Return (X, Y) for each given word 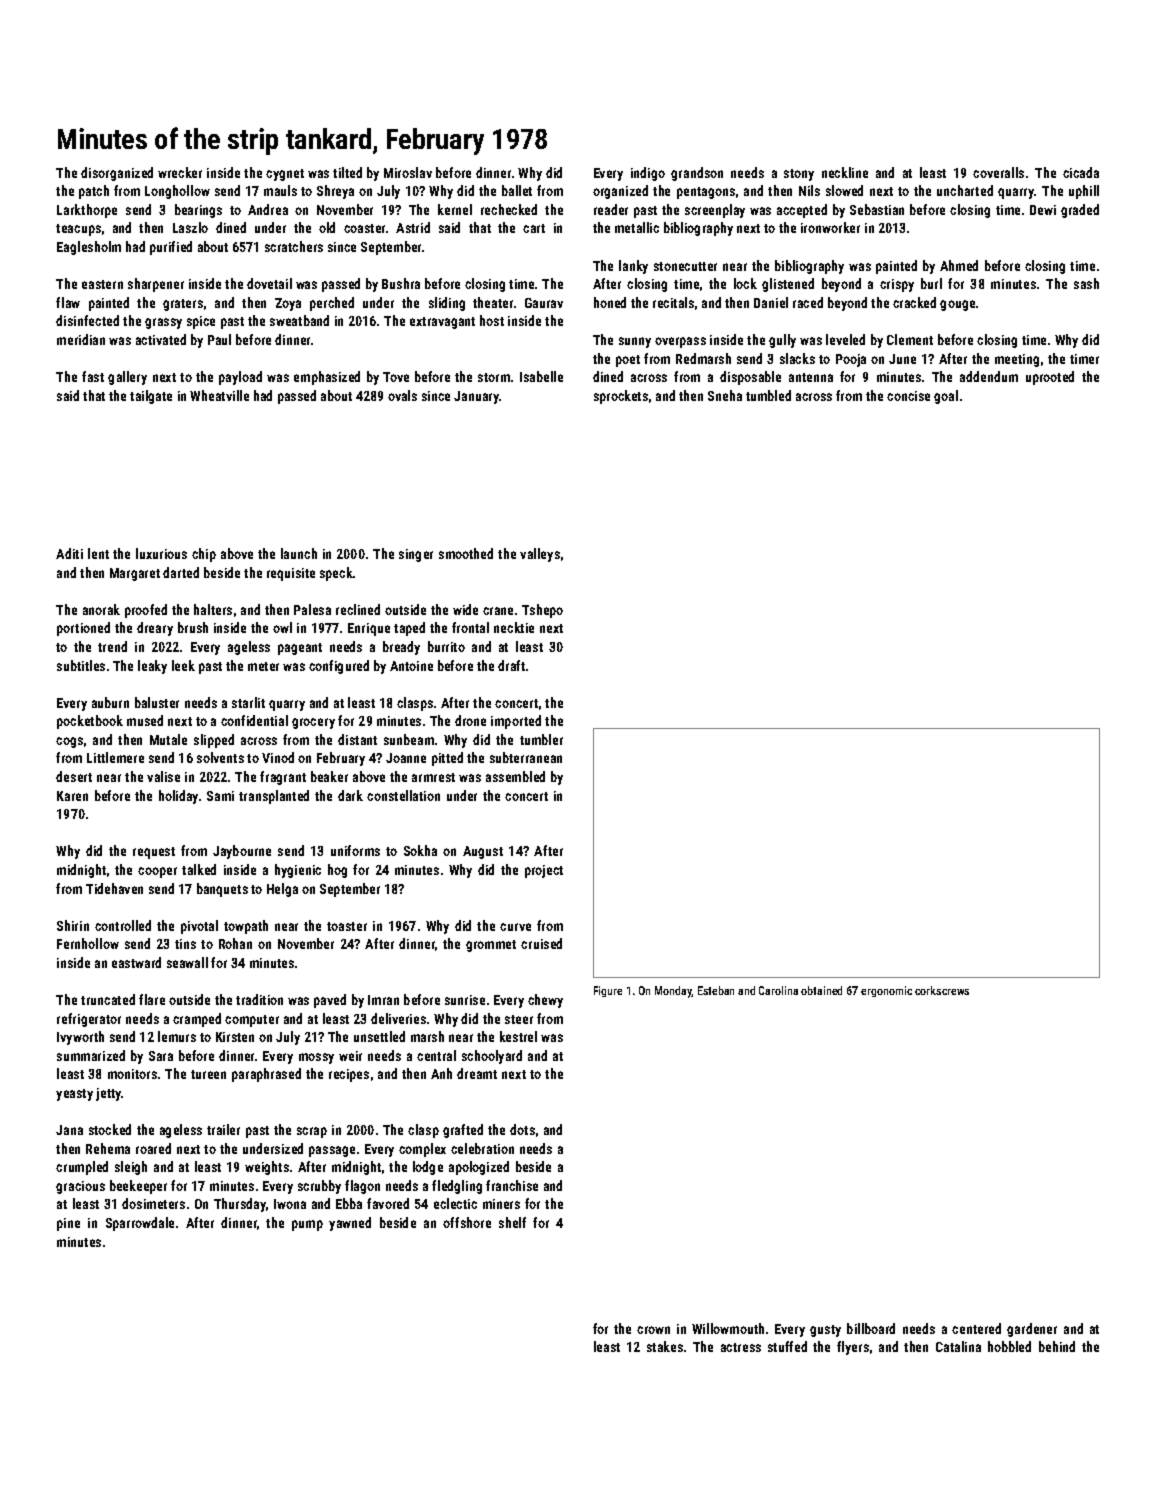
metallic (637, 227)
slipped (214, 741)
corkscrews (942, 990)
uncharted (965, 190)
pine (68, 1224)
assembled (515, 776)
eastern (102, 284)
